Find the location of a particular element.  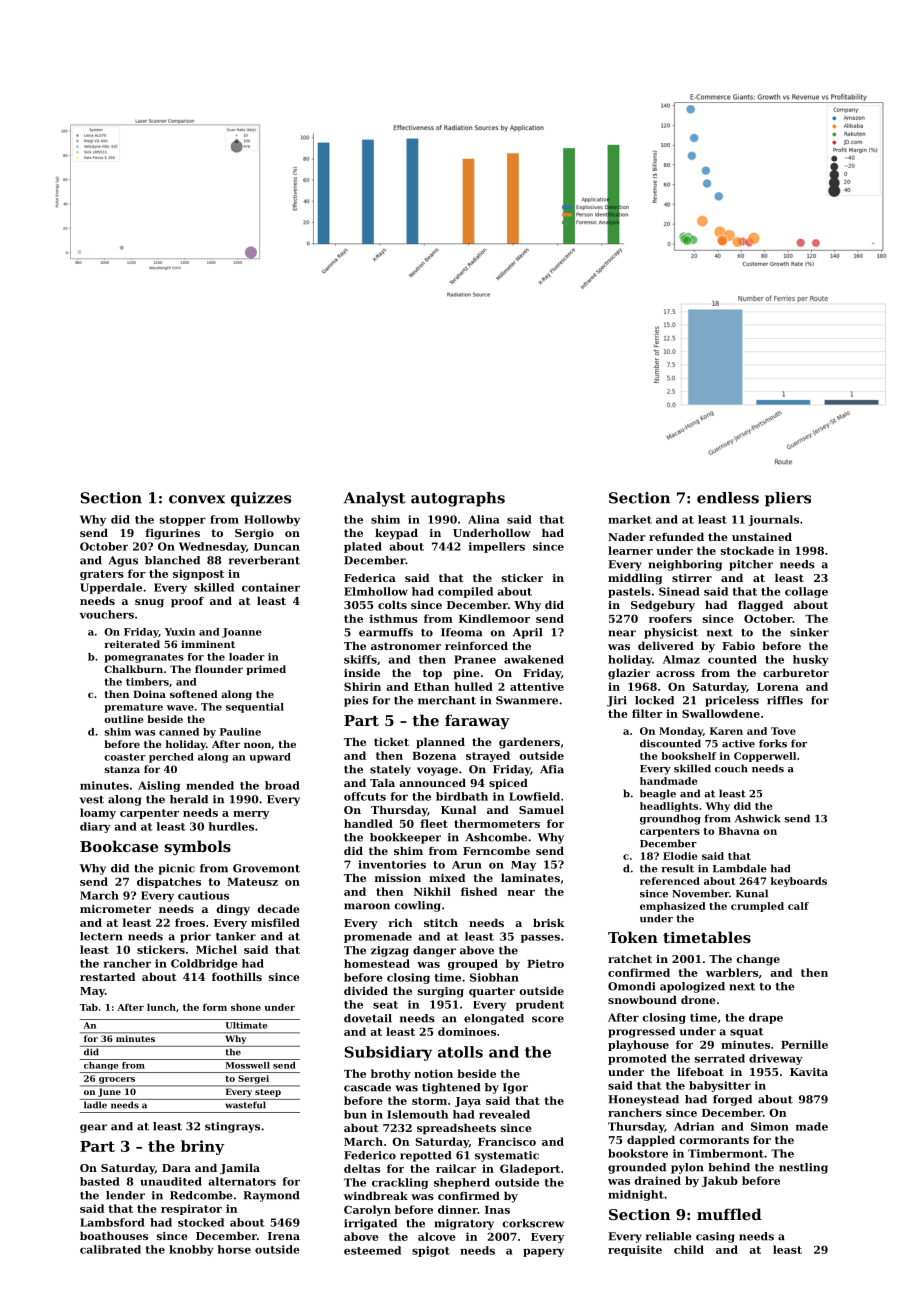

pliers is located at coordinates (788, 499).
